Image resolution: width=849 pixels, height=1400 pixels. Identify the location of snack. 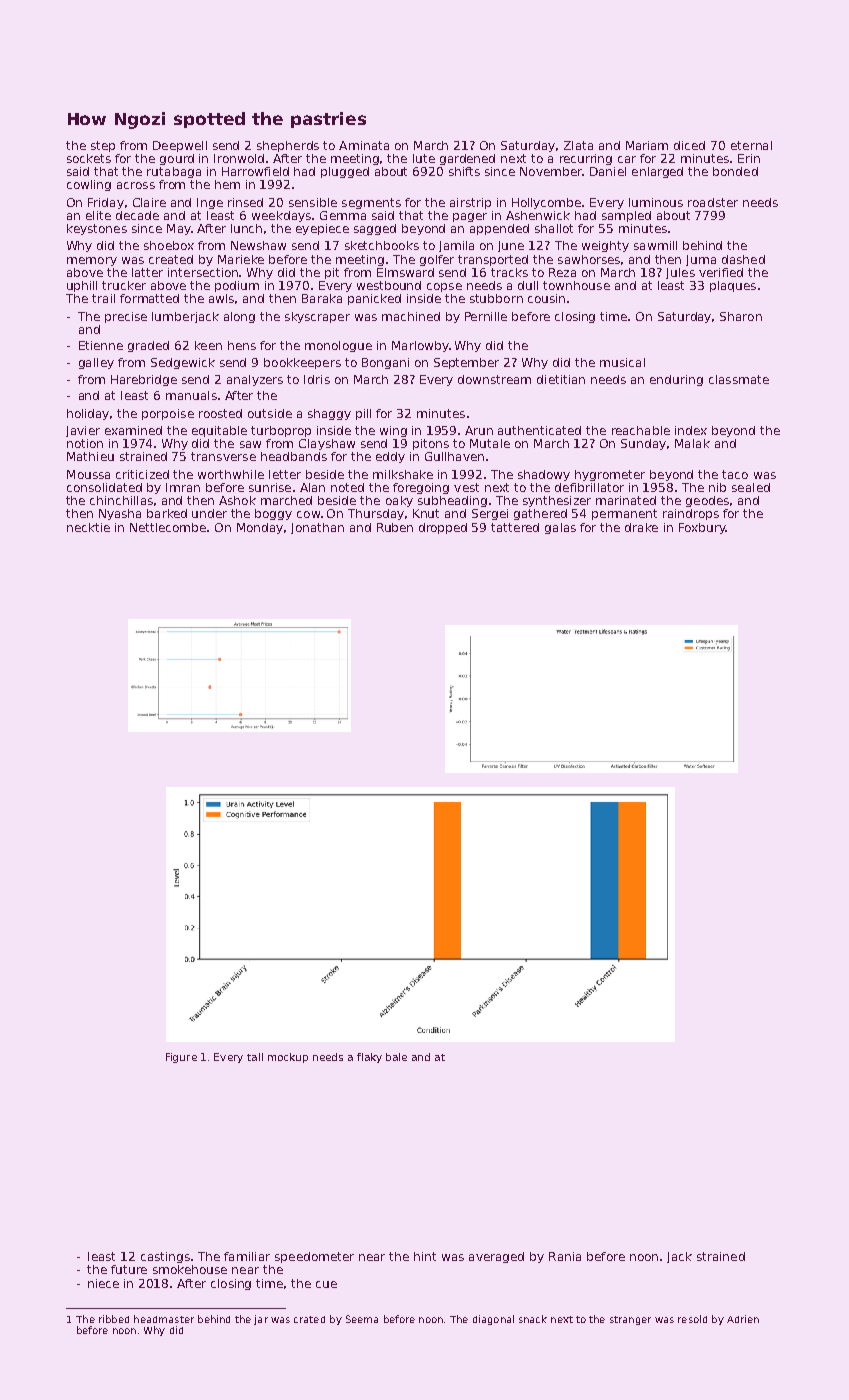
(533, 1319).
